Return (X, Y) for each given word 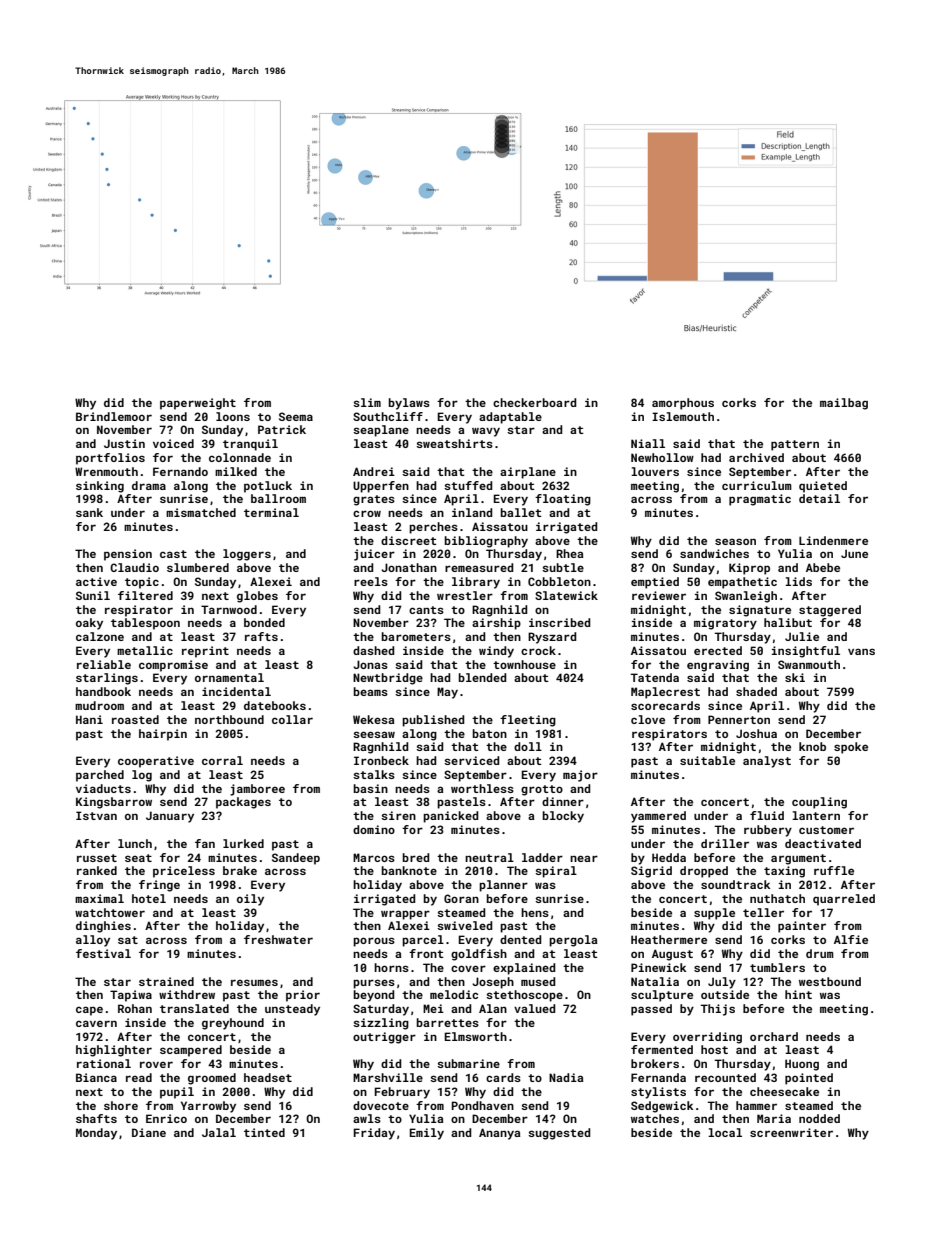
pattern (795, 445)
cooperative (156, 762)
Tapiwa (131, 996)
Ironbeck (381, 760)
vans (861, 651)
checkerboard (535, 402)
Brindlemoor (114, 416)
